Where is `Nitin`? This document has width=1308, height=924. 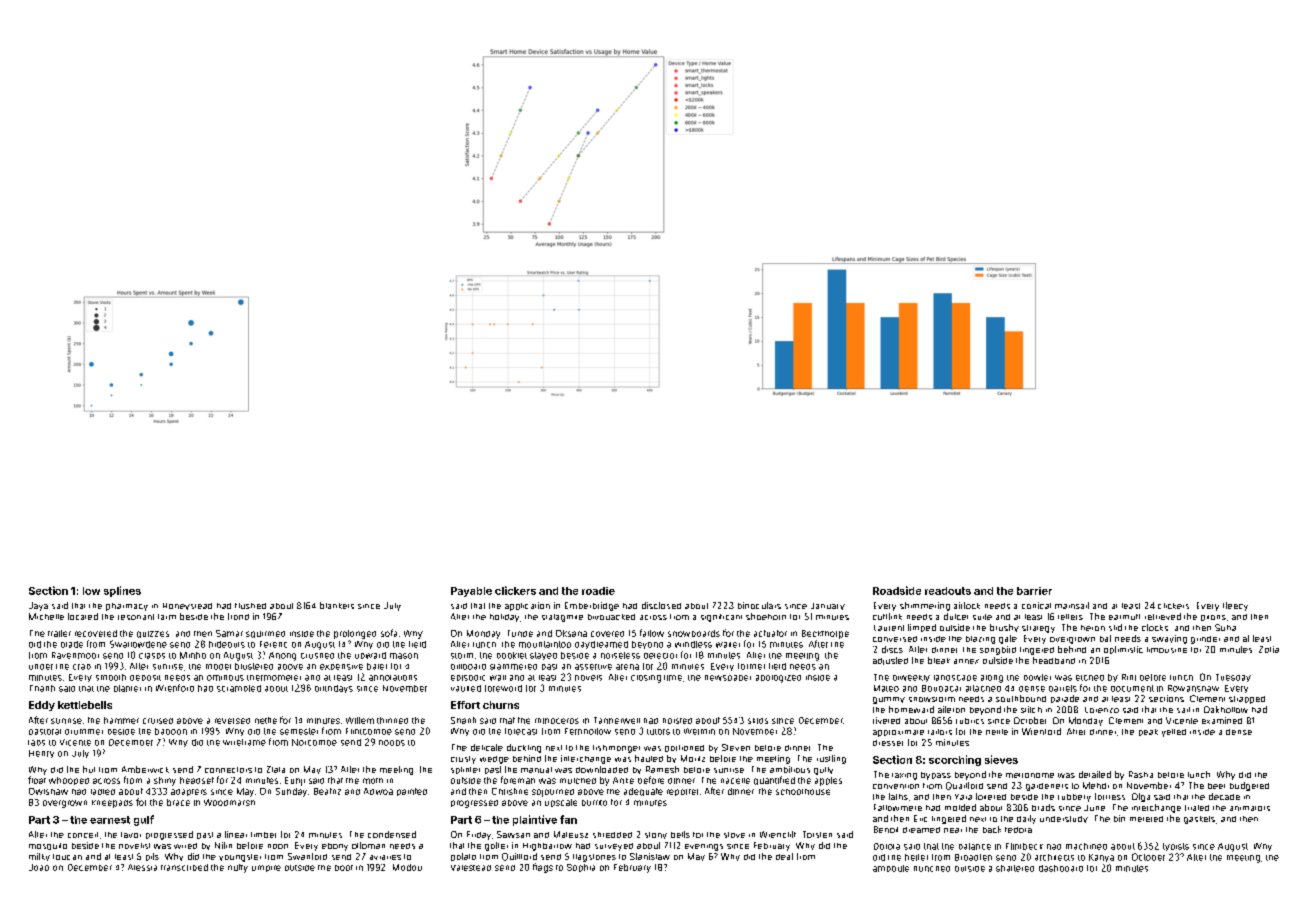
Nitin is located at coordinates (223, 845).
